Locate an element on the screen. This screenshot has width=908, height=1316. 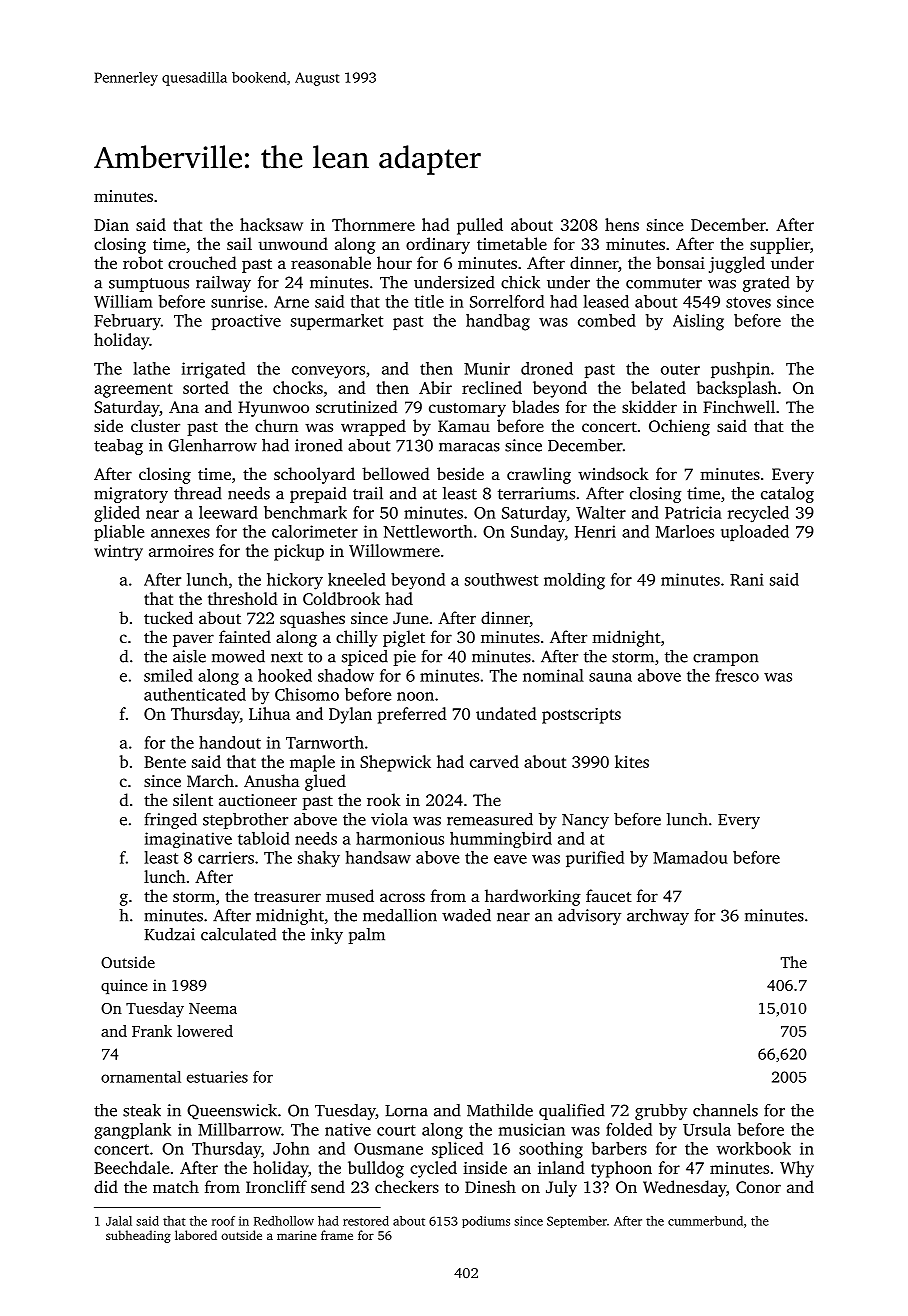
subheading is located at coordinates (138, 1236).
